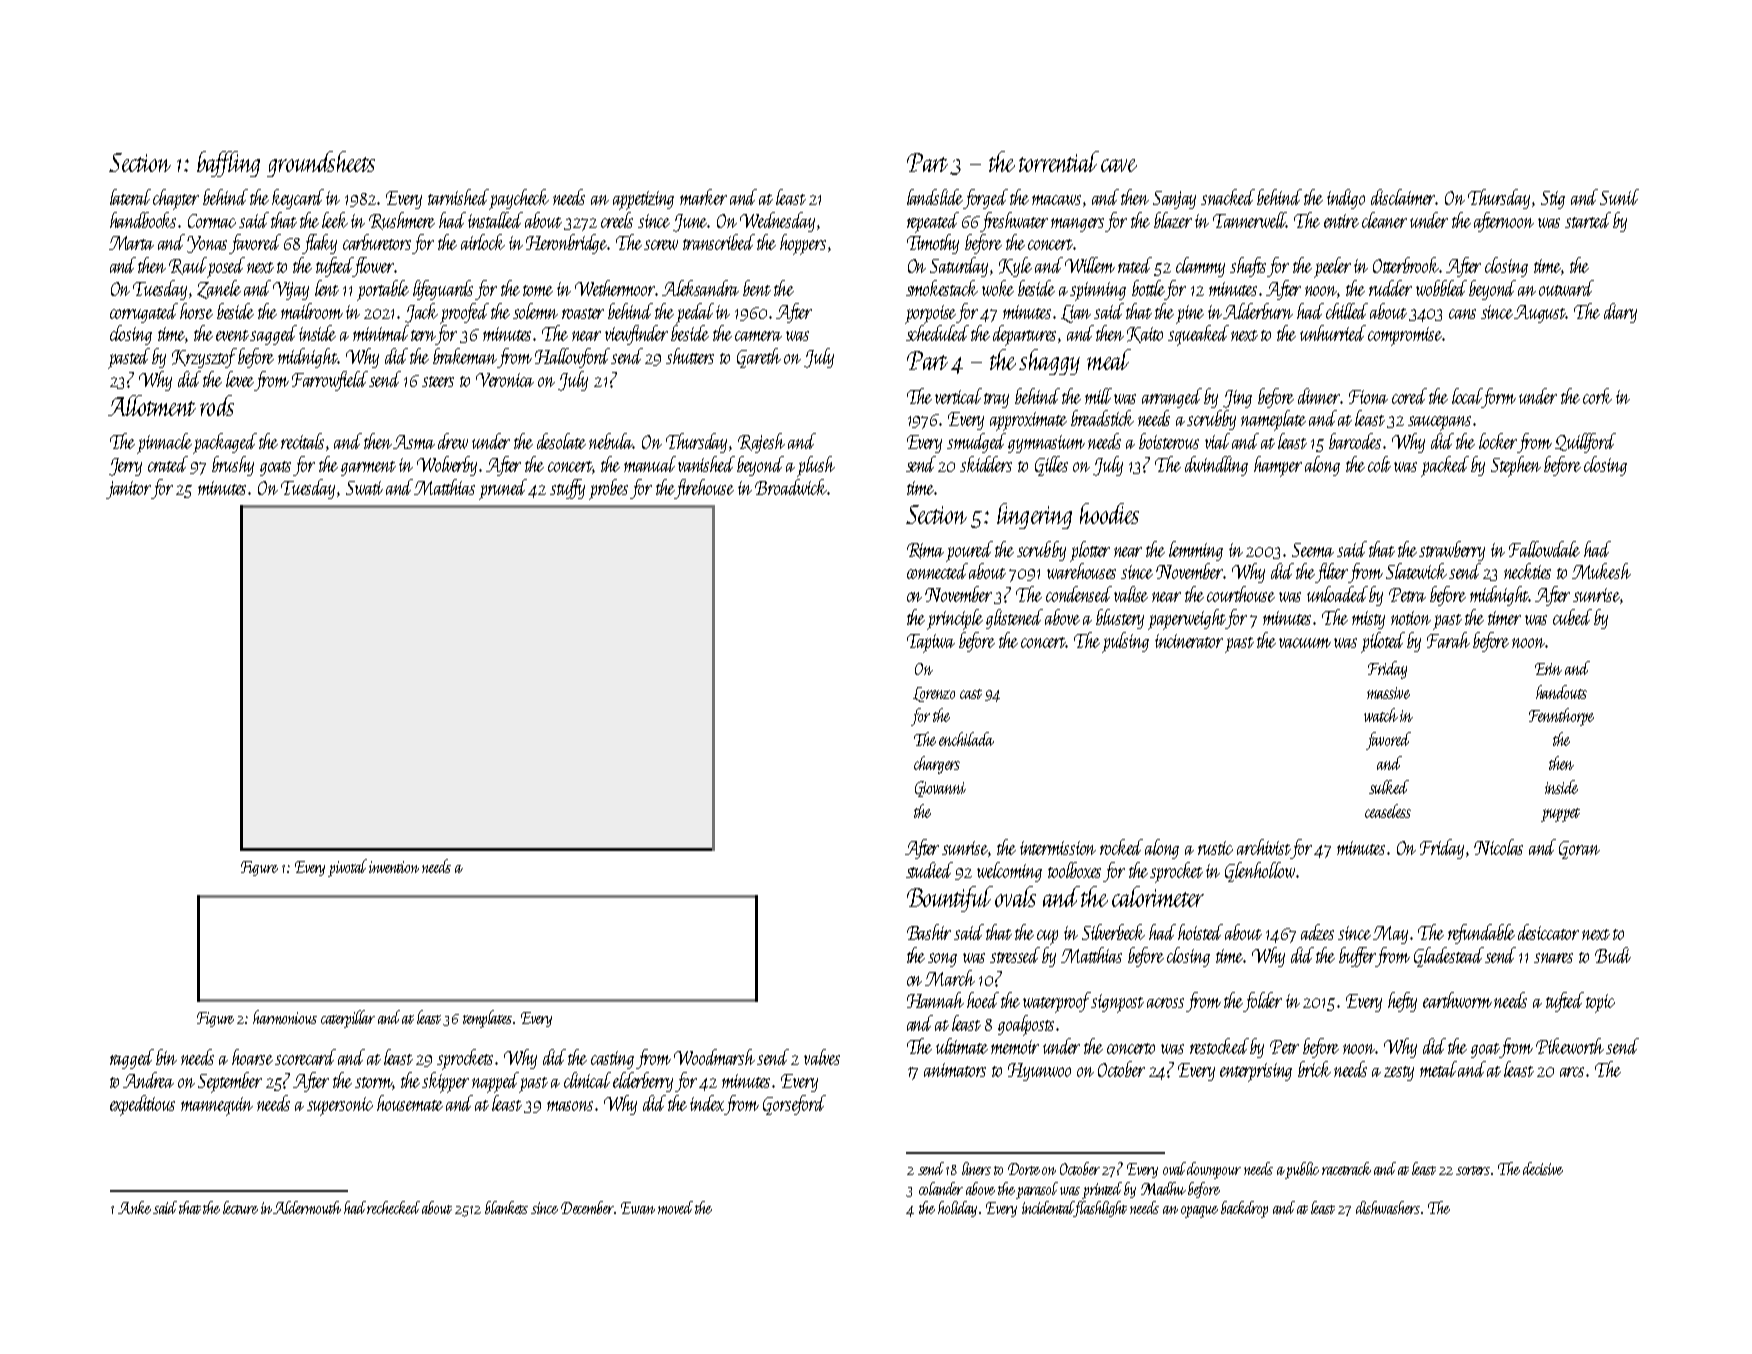 The height and width of the image is (1354, 1752). Describe the element at coordinates (958, 396) in the image. I see `vertical` at that location.
